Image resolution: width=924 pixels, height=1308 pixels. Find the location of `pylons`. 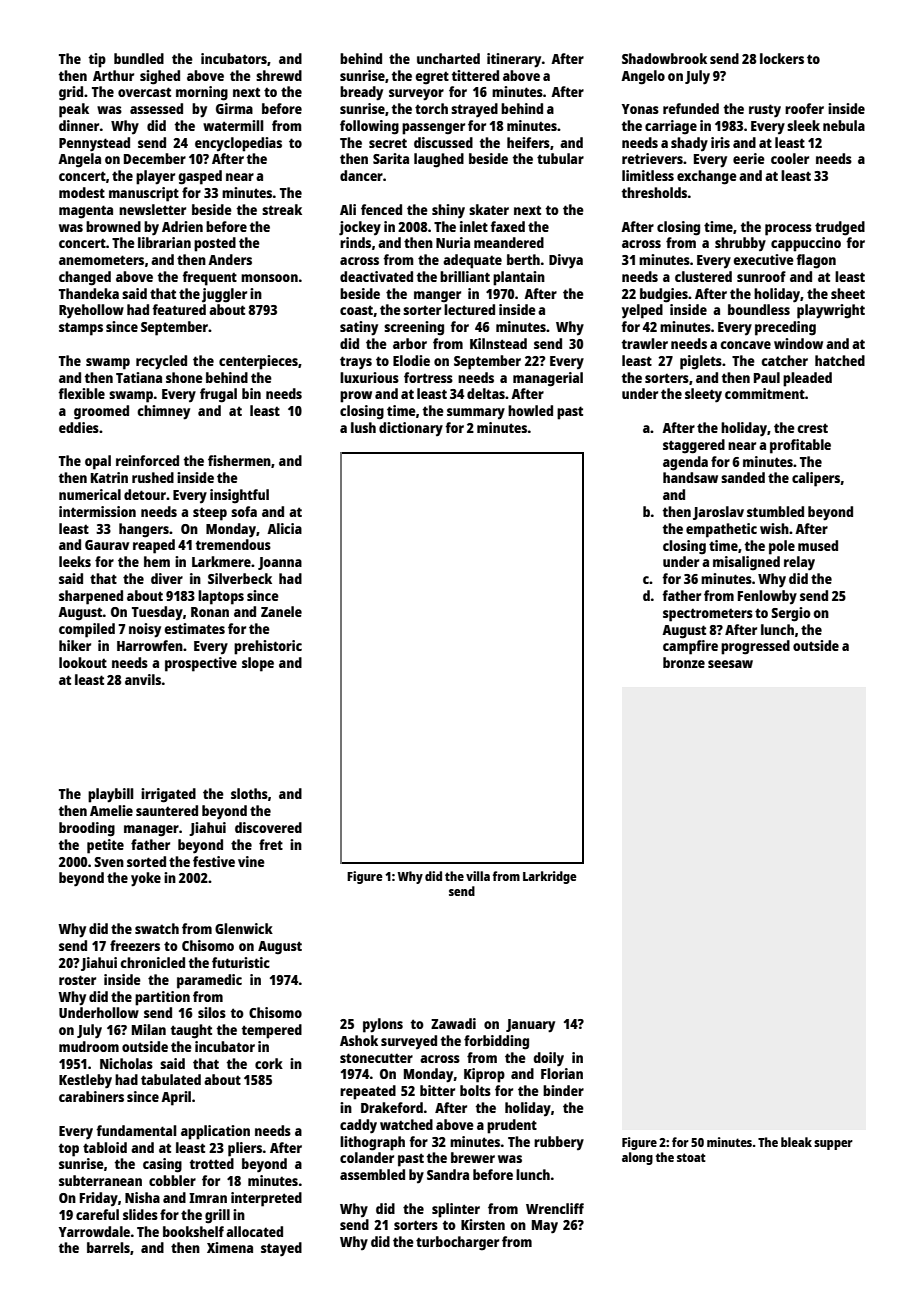

pylons is located at coordinates (383, 1025).
